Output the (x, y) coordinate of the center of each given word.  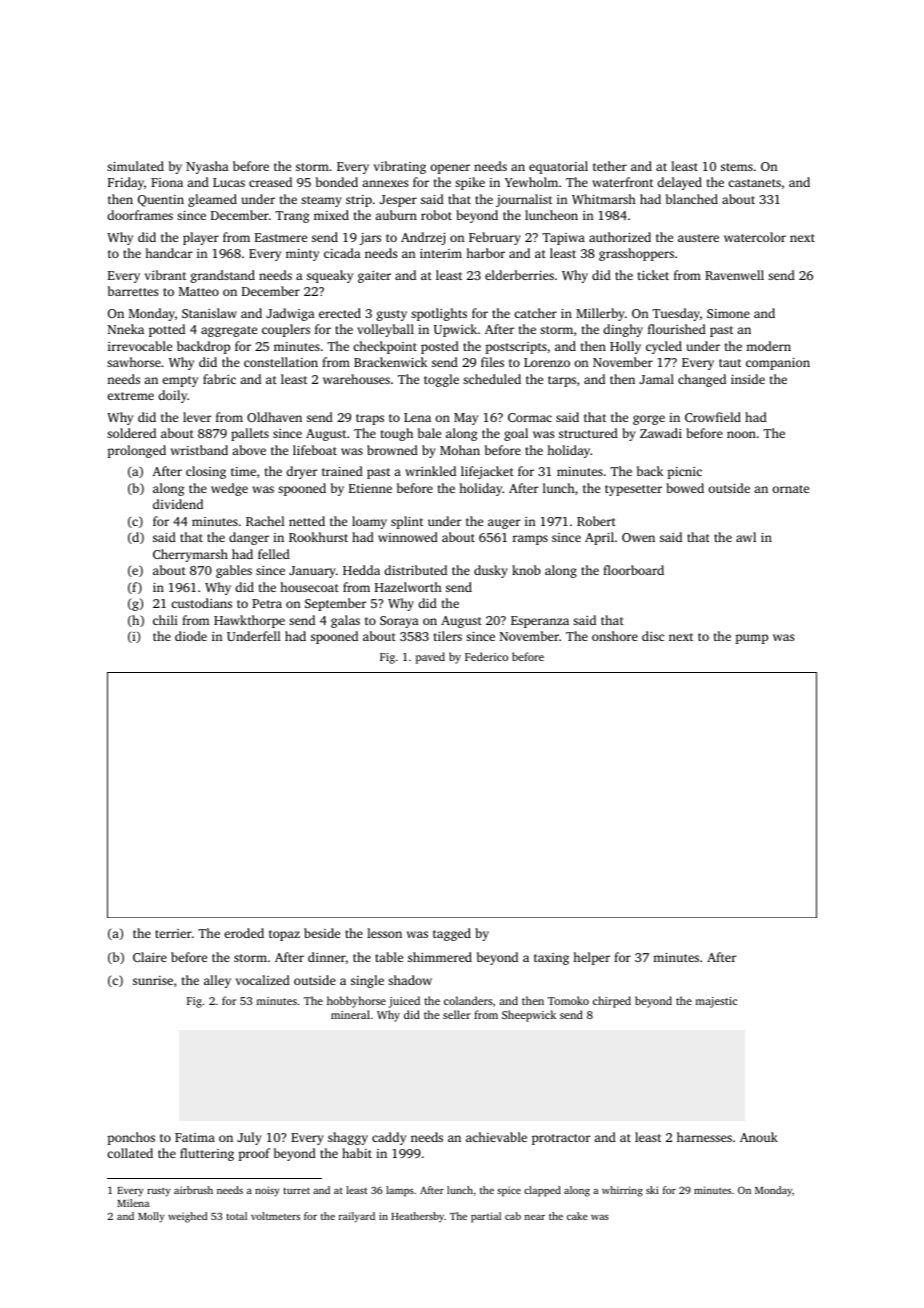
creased (270, 182)
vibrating (400, 167)
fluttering (207, 1154)
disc (653, 636)
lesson (384, 933)
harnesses (704, 1137)
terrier (173, 933)
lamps (400, 1191)
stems (737, 167)
